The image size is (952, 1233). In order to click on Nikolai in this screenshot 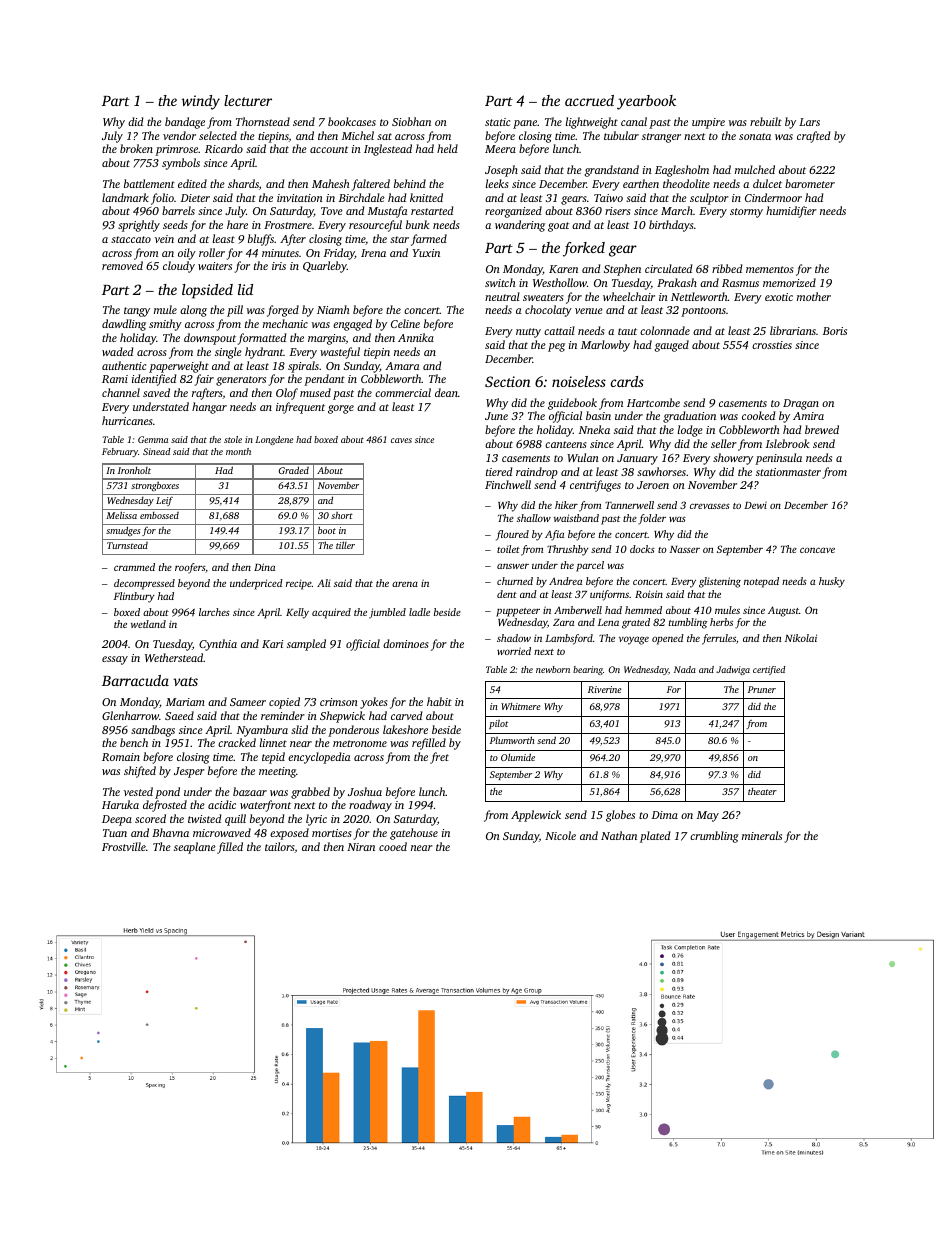, I will do `click(801, 638)`.
